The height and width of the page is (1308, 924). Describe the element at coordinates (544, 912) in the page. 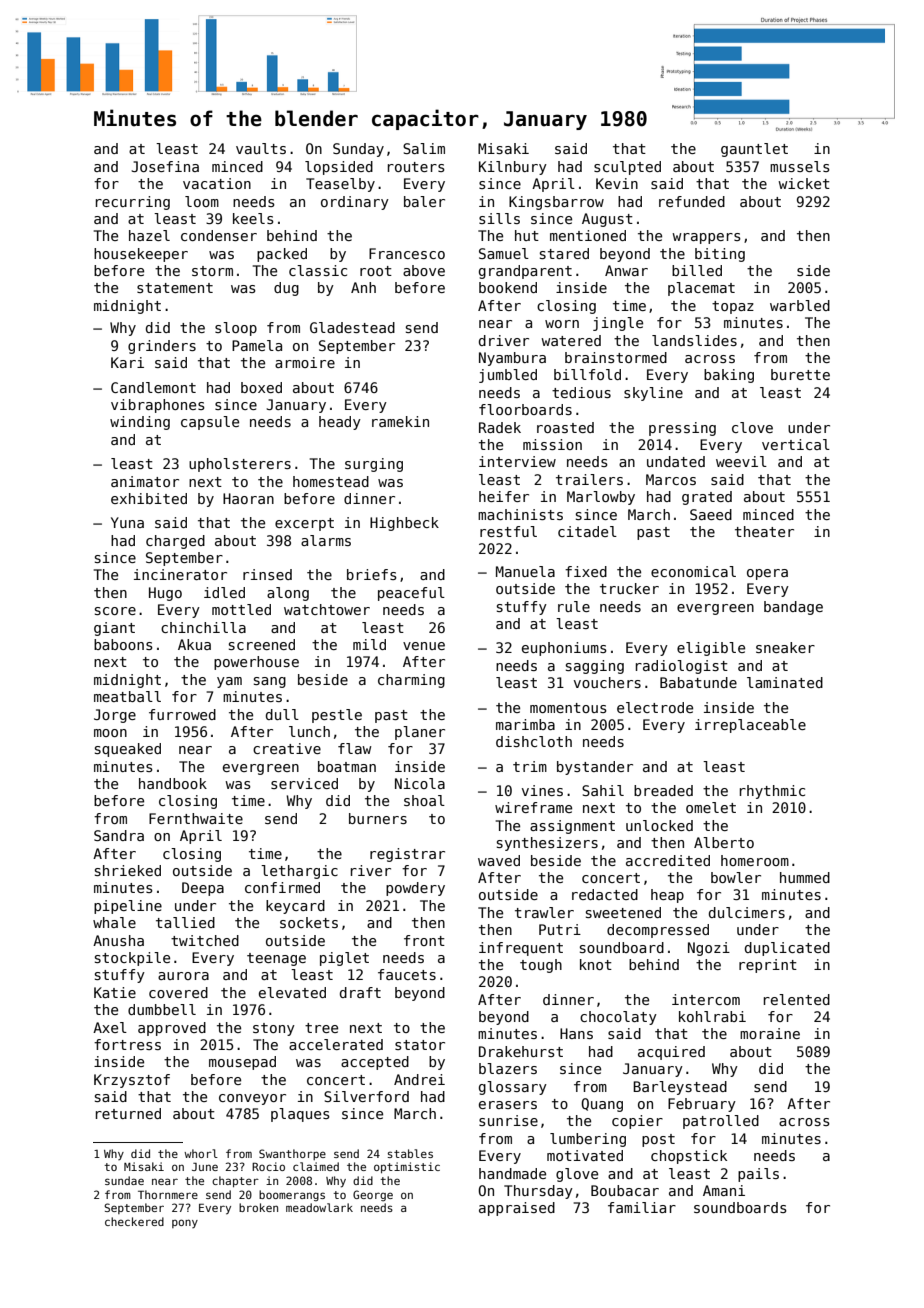

I see `trawler` at that location.
